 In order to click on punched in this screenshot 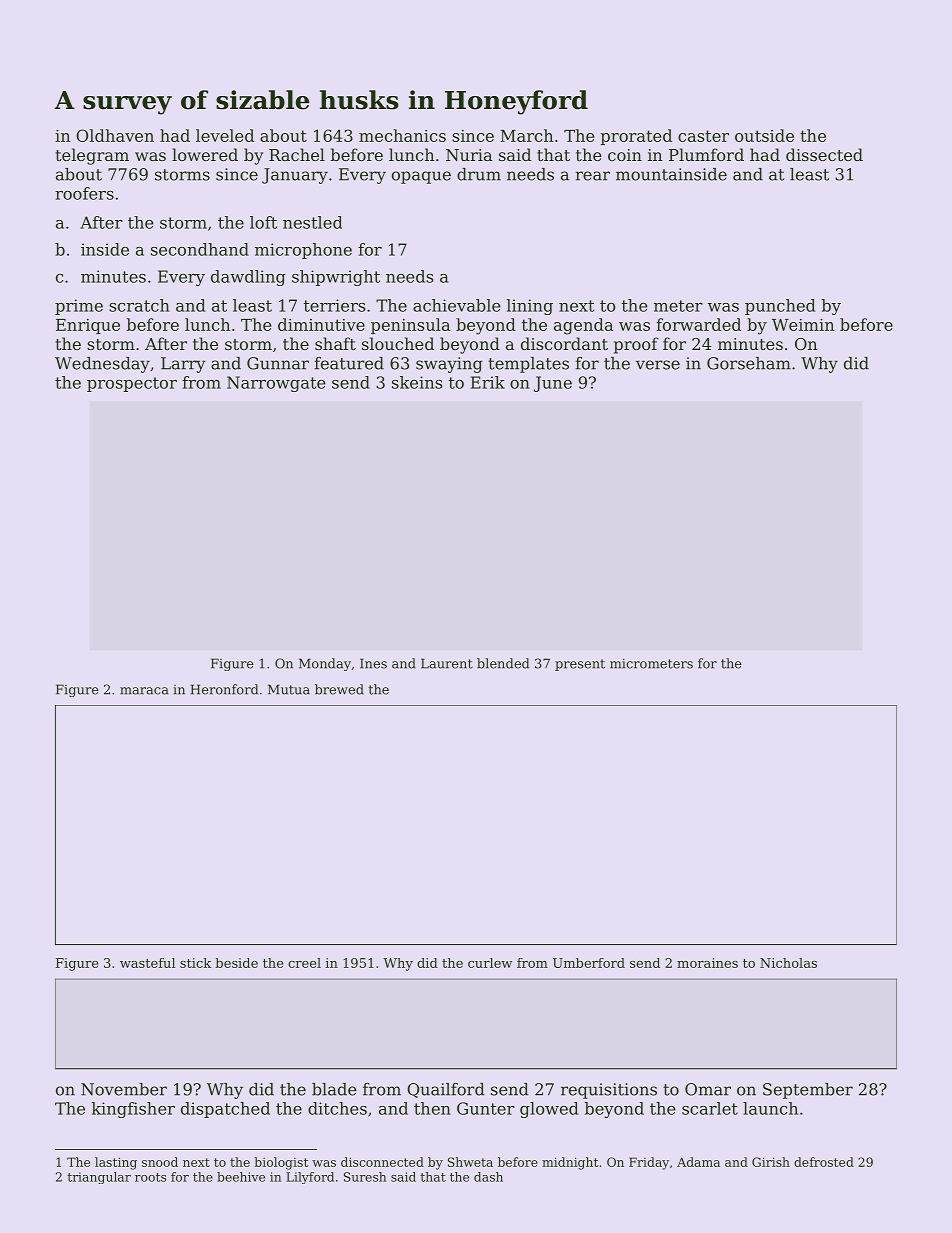, I will do `click(780, 307)`.
